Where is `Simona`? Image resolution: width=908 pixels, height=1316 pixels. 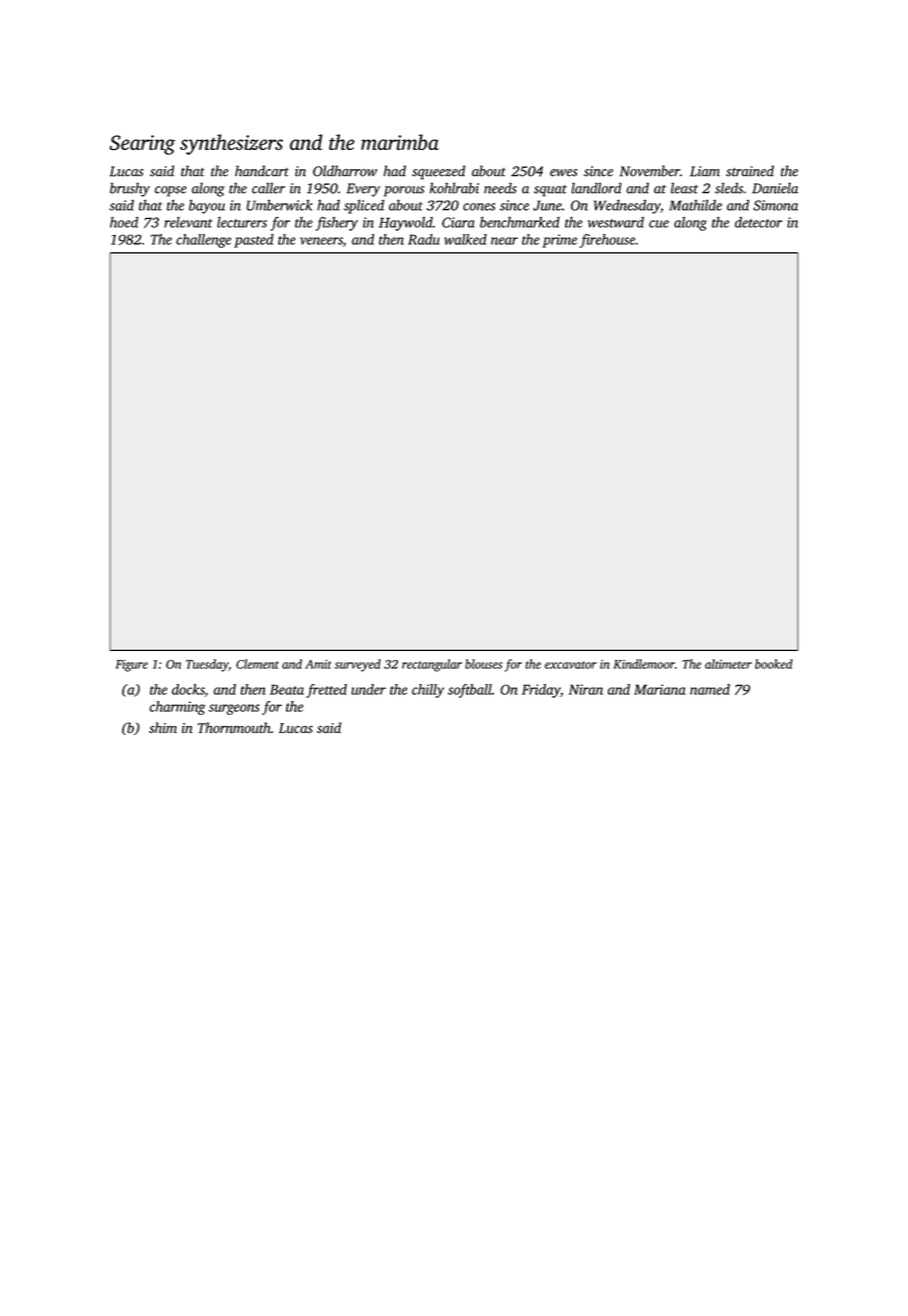
Simona is located at coordinates (775, 205).
